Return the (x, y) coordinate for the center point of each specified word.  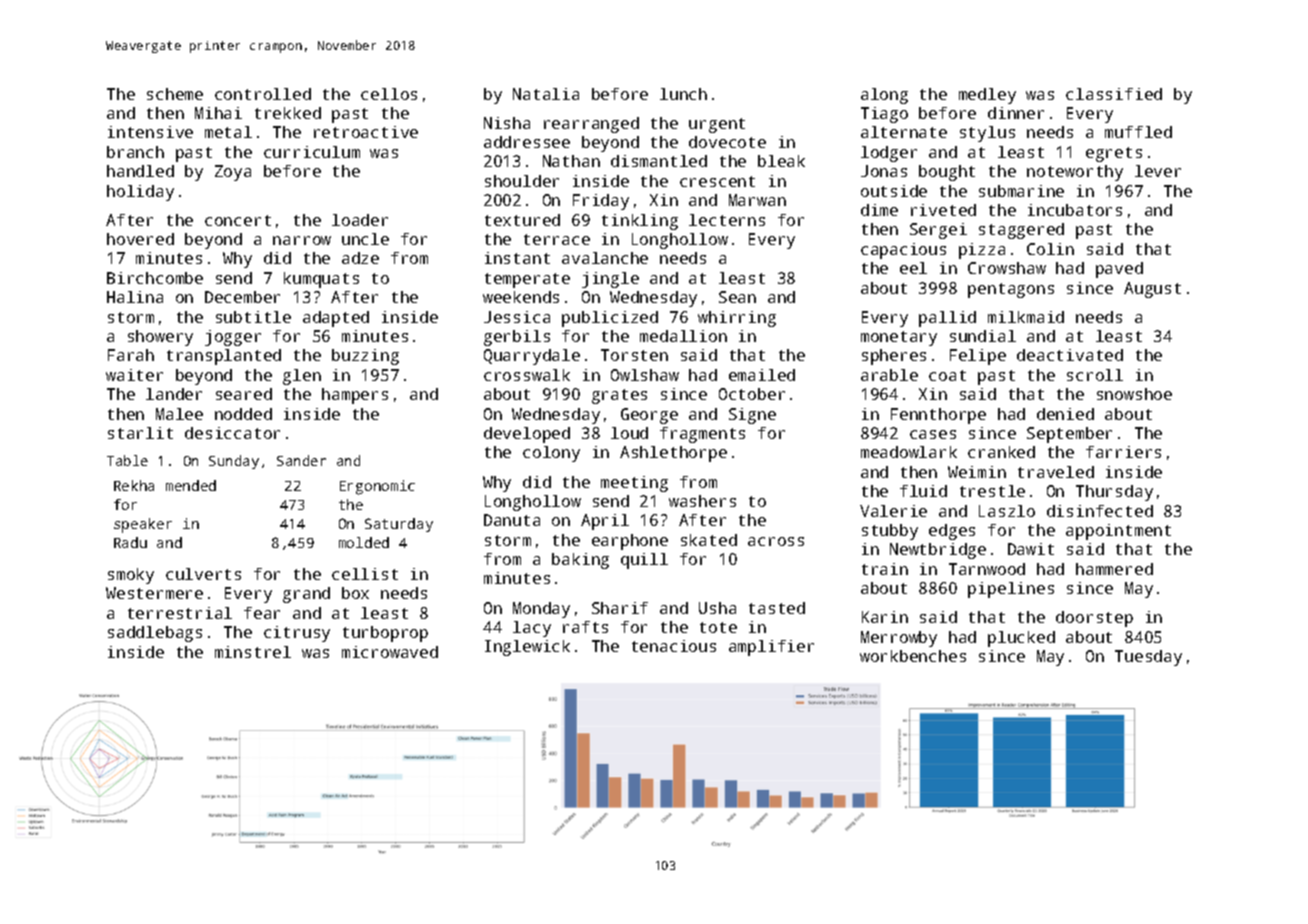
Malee (179, 414)
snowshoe (1134, 394)
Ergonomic (377, 487)
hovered (140, 239)
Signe (752, 416)
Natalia (546, 94)
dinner (1016, 113)
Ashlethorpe (673, 454)
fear (262, 613)
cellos (389, 94)
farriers (1123, 452)
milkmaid (1026, 317)
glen (302, 377)
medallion (683, 336)
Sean (737, 297)
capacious (903, 251)
